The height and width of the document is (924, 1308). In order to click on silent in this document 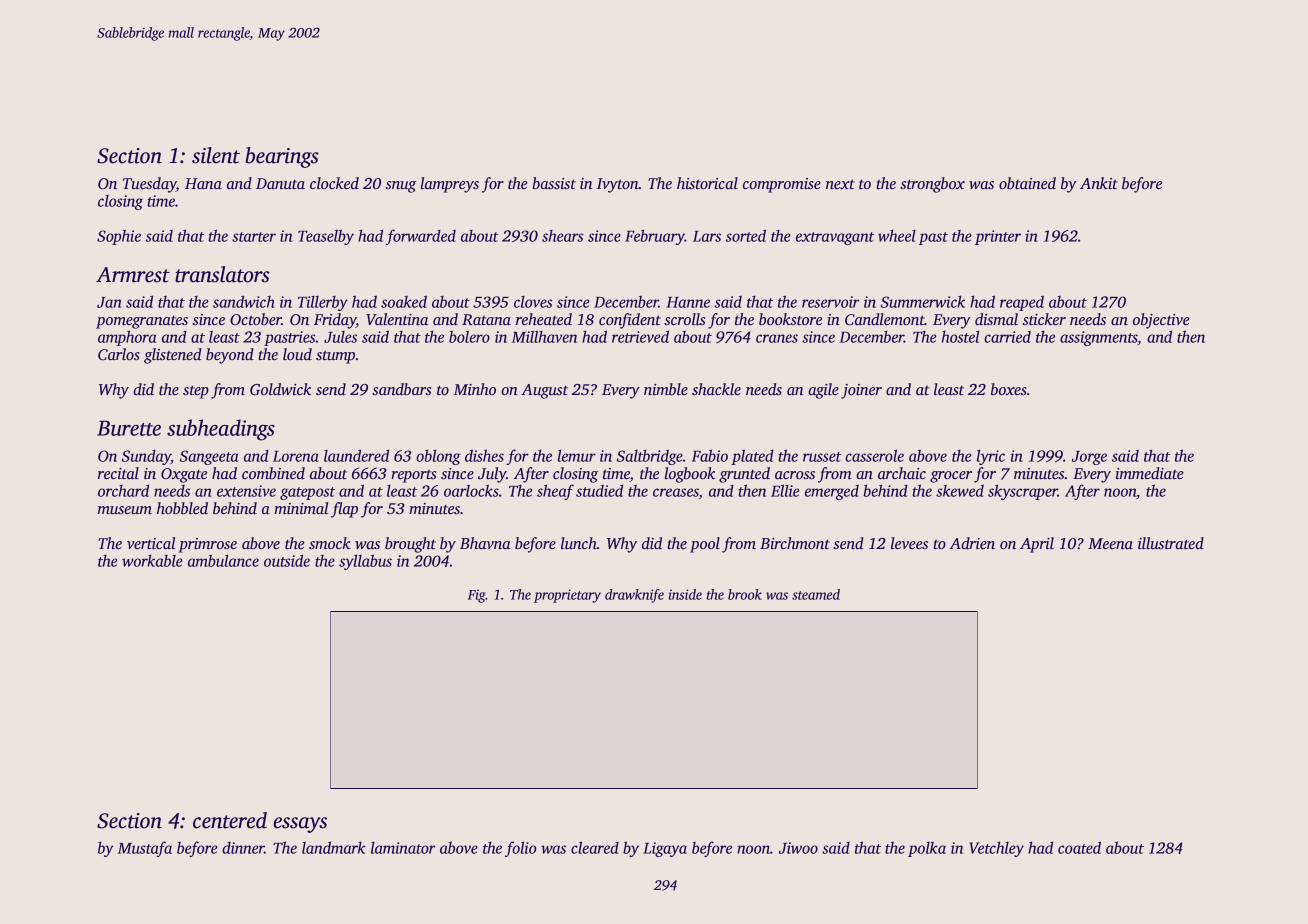, I will do `click(216, 155)`.
